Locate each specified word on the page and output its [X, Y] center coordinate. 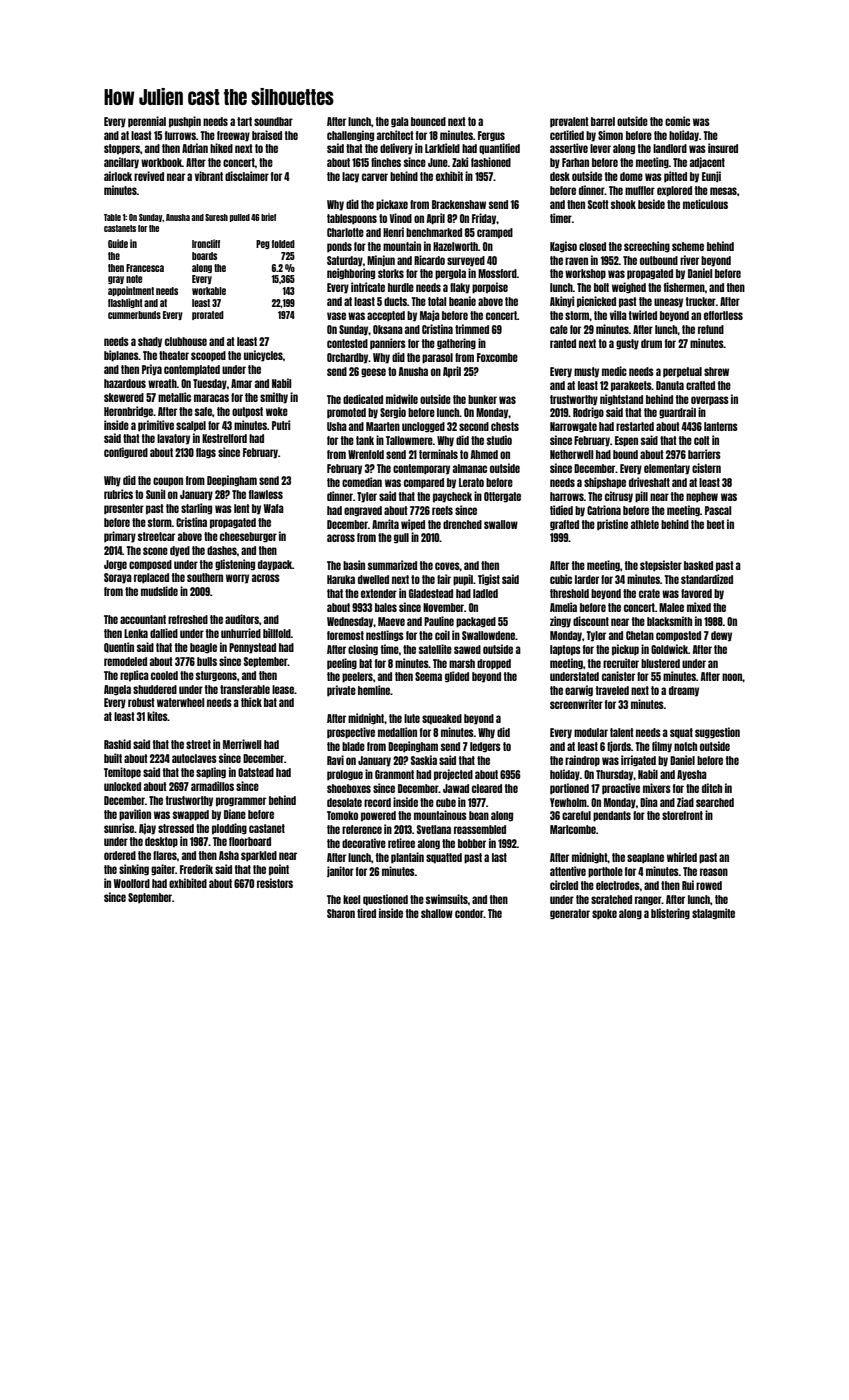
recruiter [621, 663]
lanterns [721, 426]
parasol [437, 358]
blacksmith [669, 621]
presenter [124, 509]
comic [677, 121]
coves [447, 566]
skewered [124, 397]
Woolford [132, 883]
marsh [462, 663]
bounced [428, 121]
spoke [604, 914]
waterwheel [180, 702]
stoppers [122, 149]
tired [366, 913]
